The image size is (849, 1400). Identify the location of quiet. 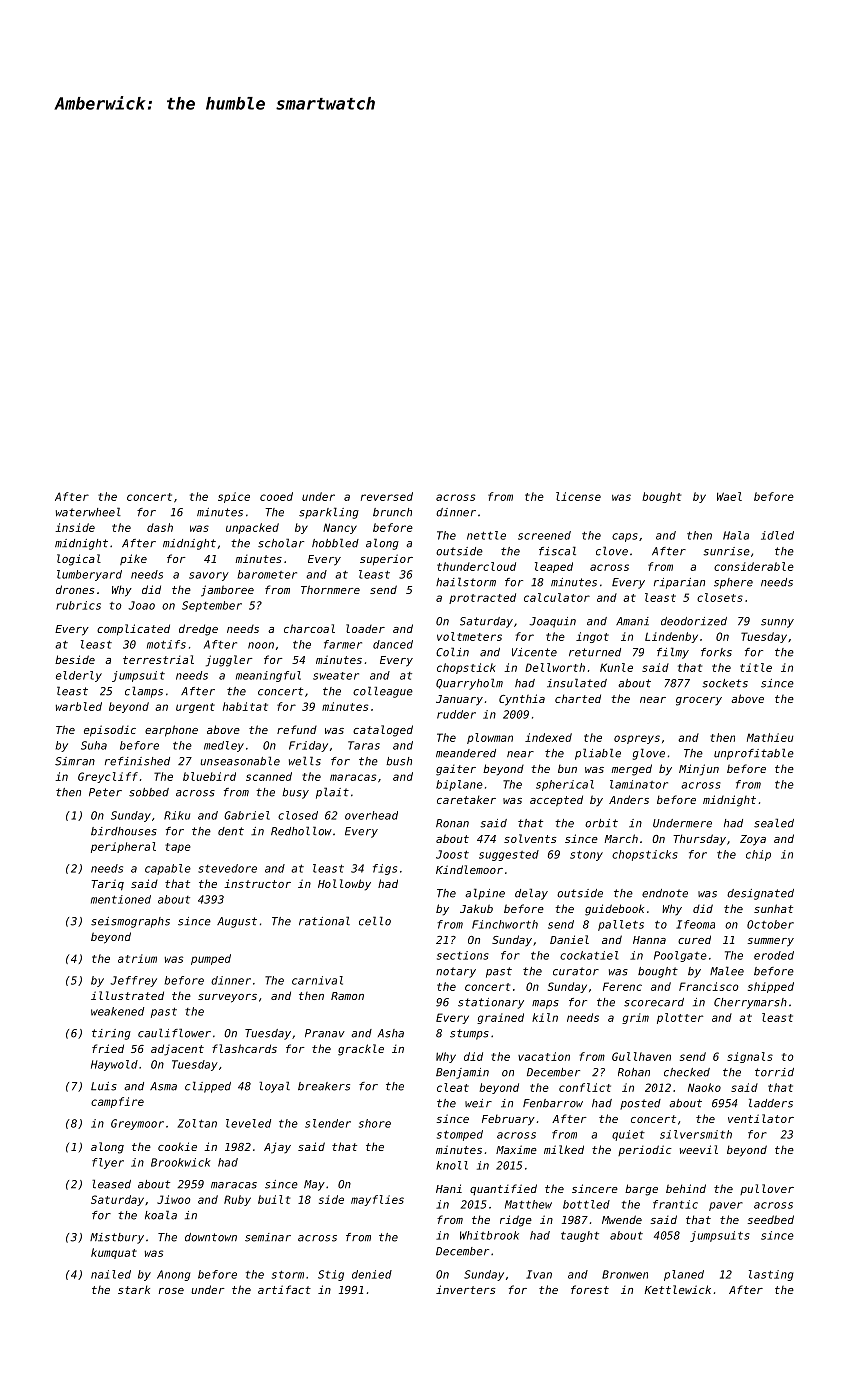
(628, 1135).
